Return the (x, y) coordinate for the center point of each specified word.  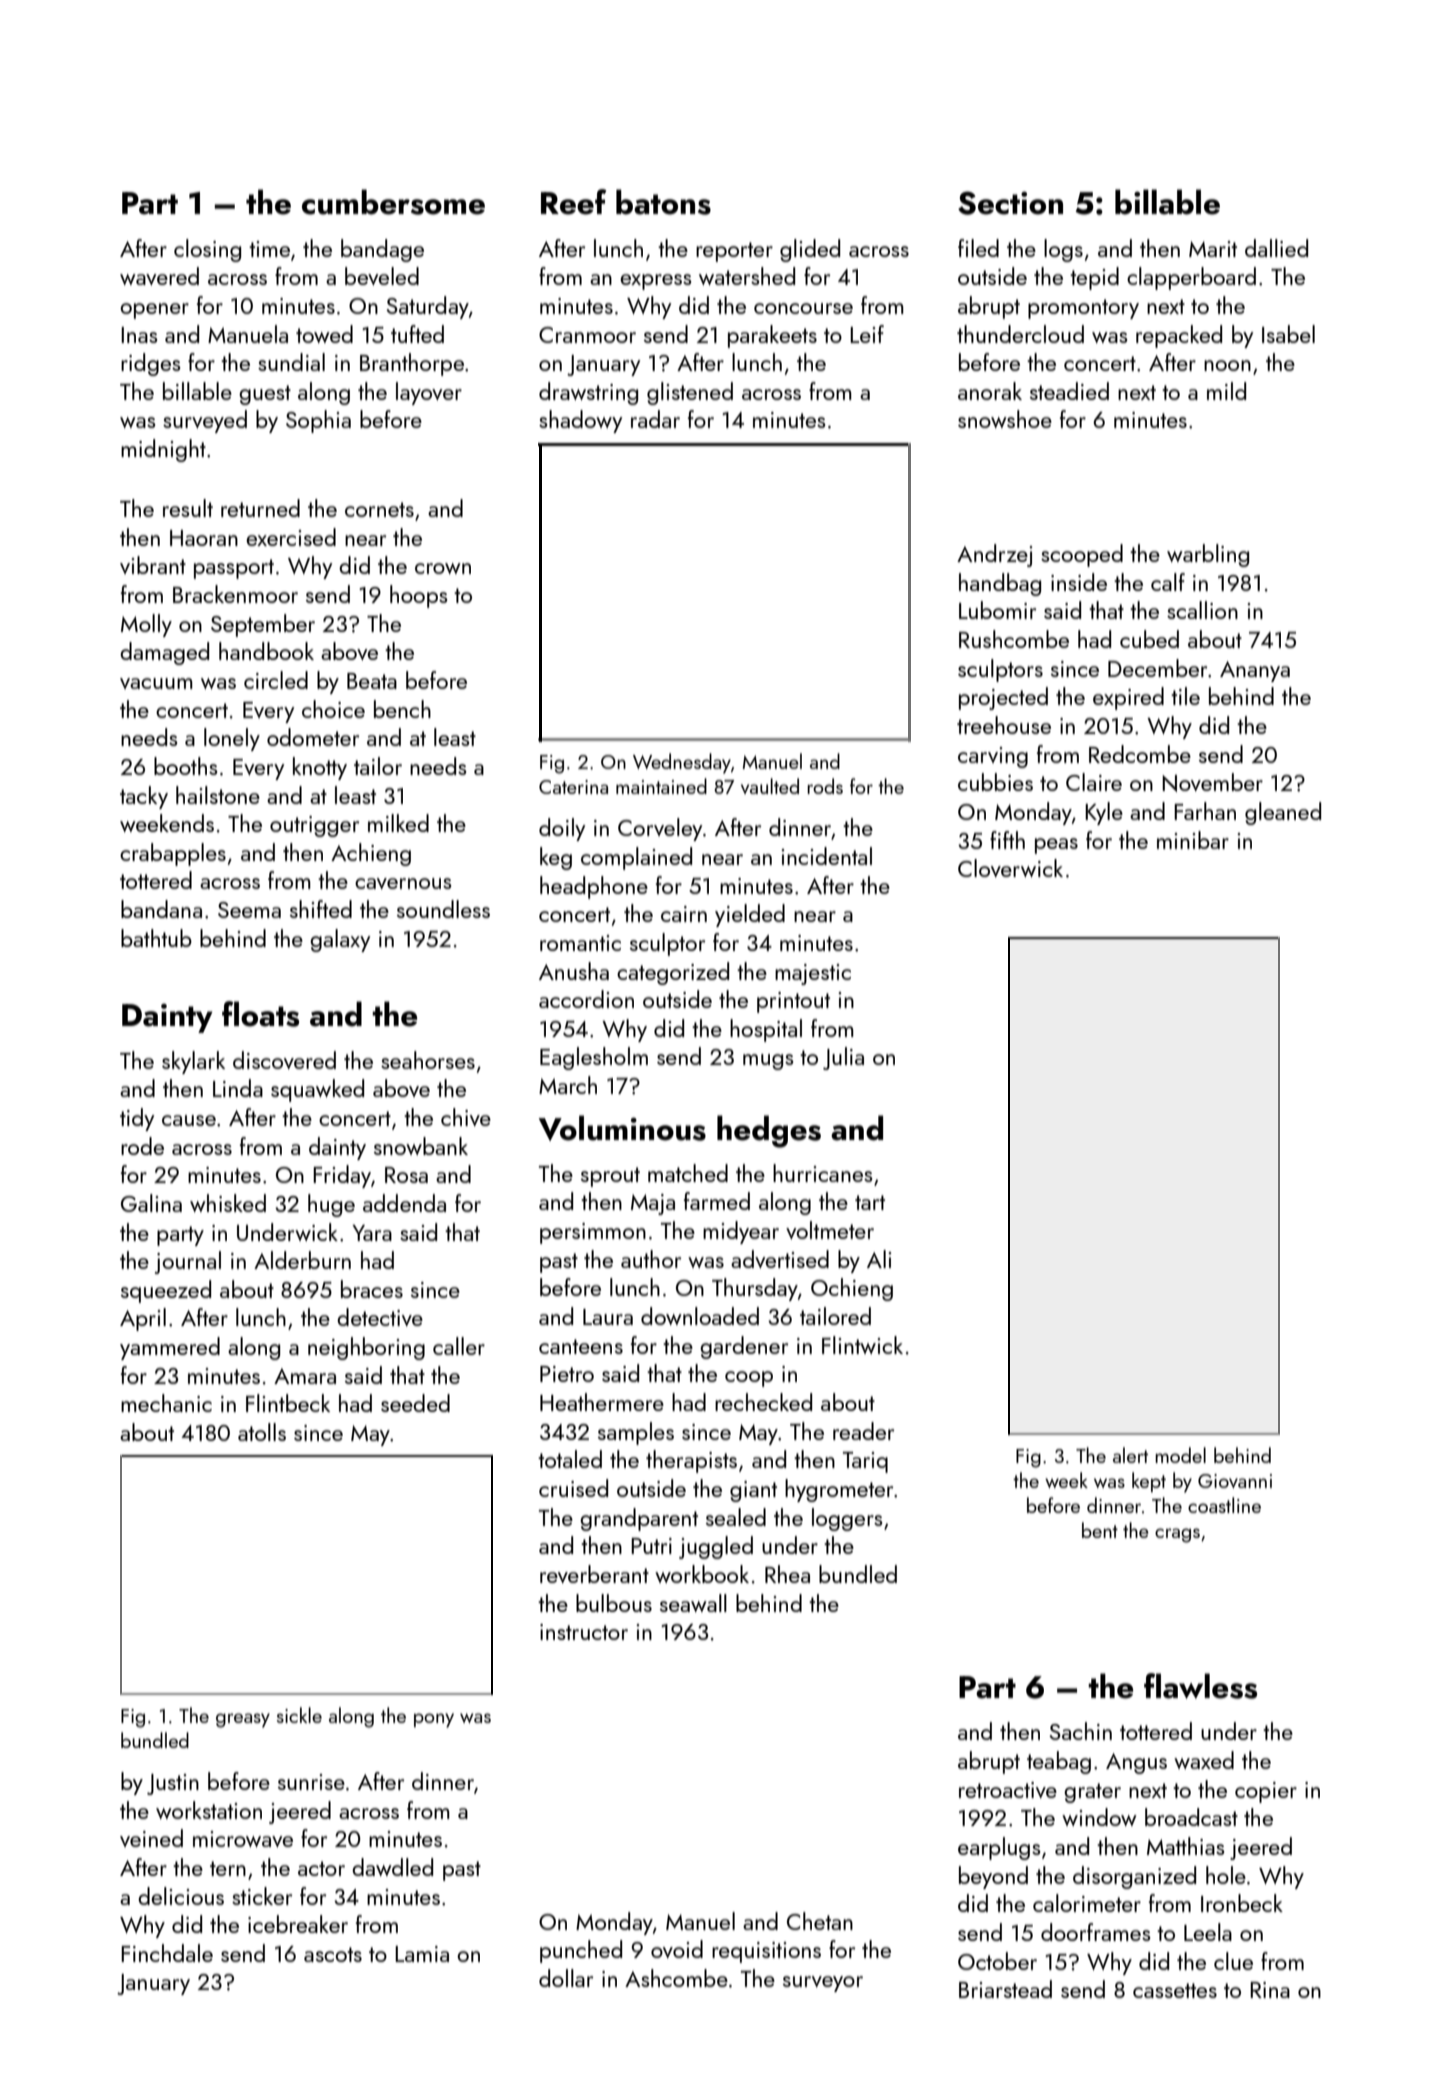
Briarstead (1005, 1989)
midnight (163, 450)
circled (276, 680)
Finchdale (167, 1953)
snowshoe (1005, 419)
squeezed (166, 1291)
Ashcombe (676, 1978)
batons (663, 202)
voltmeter (830, 1230)
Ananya (1255, 671)
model (1180, 1455)
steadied (1069, 391)
